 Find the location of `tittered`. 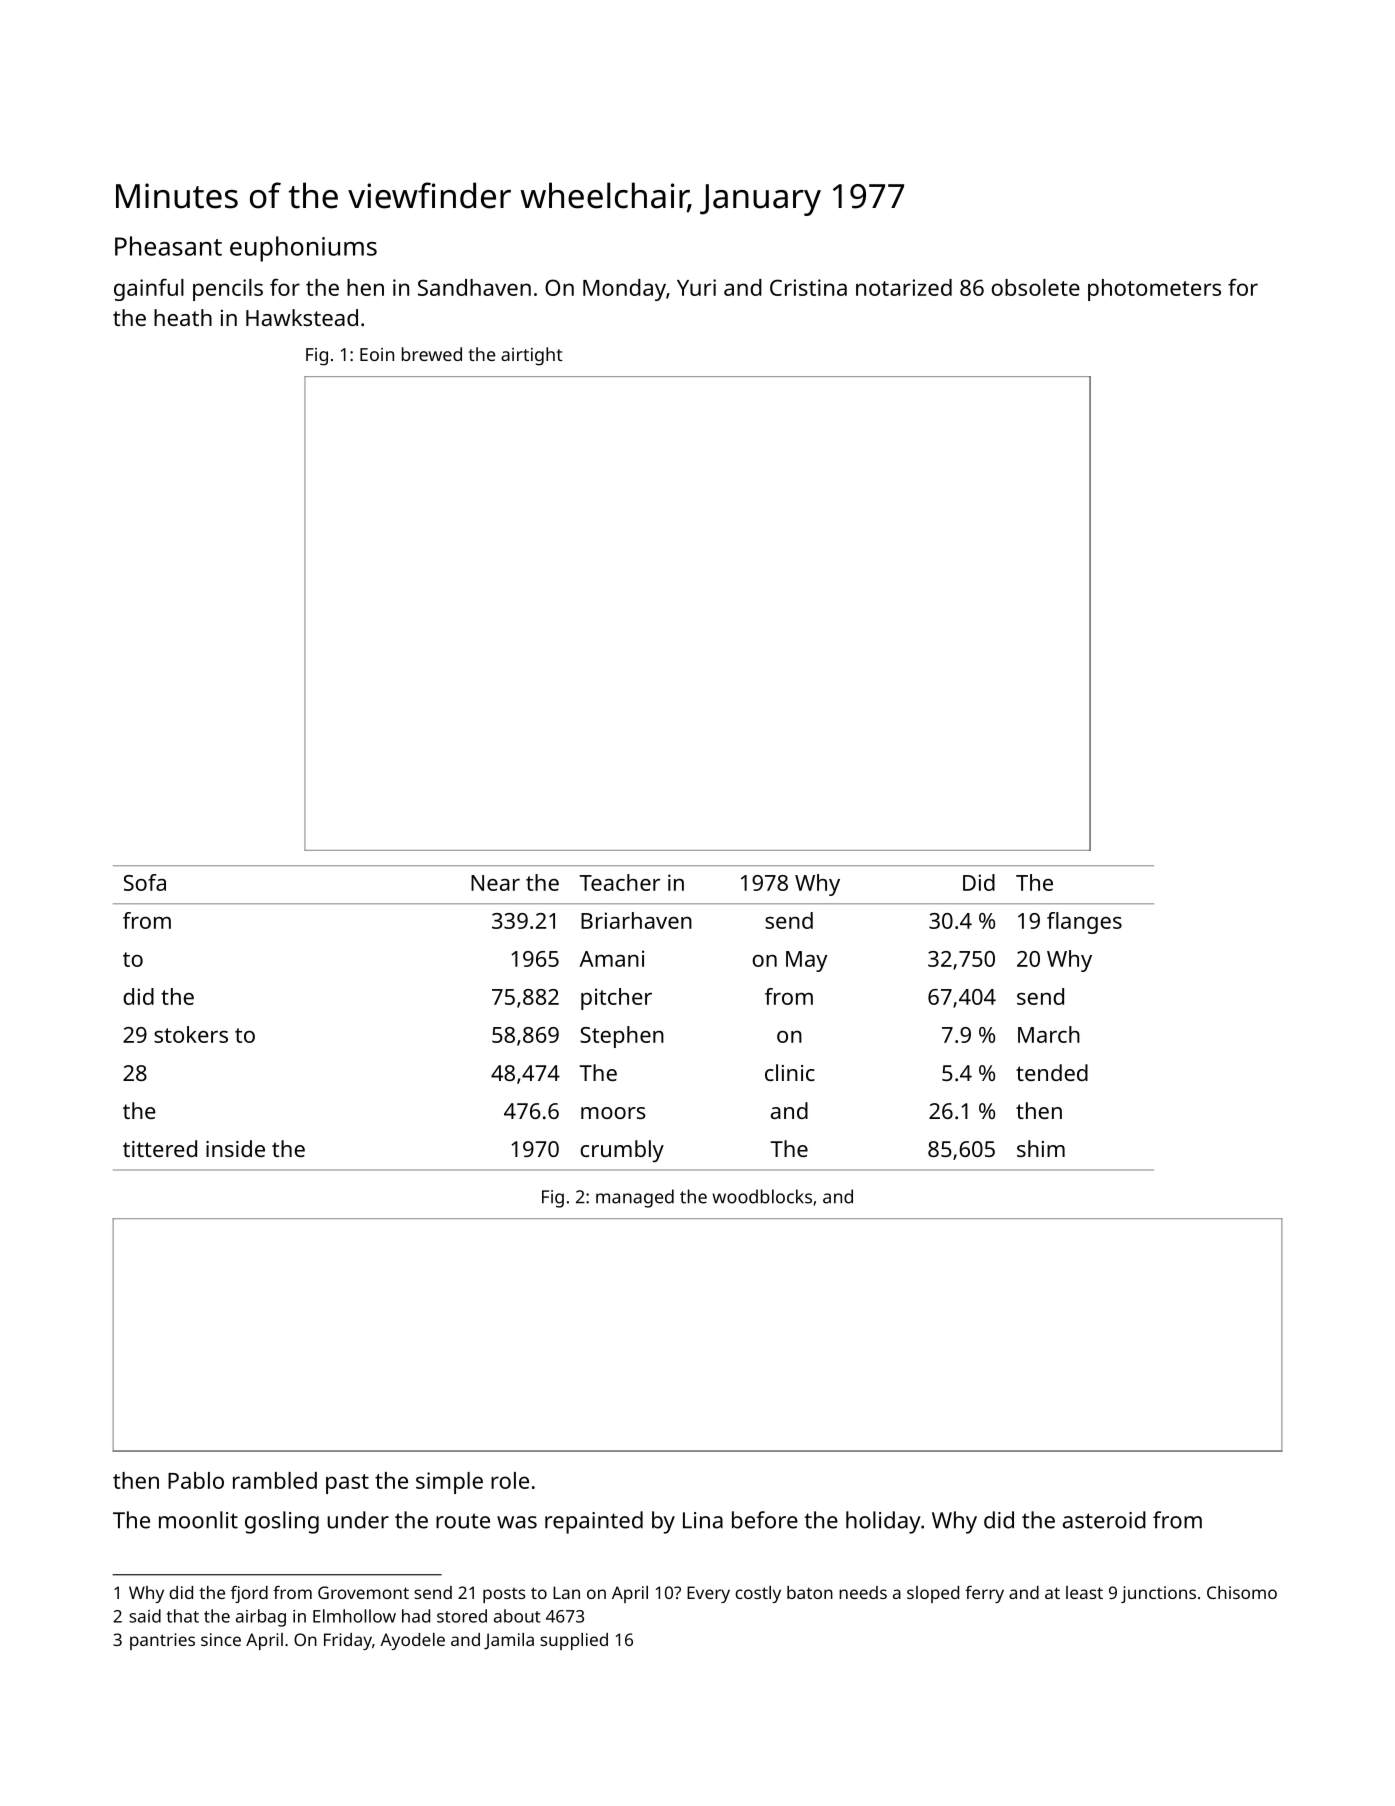

tittered is located at coordinates (160, 1148).
